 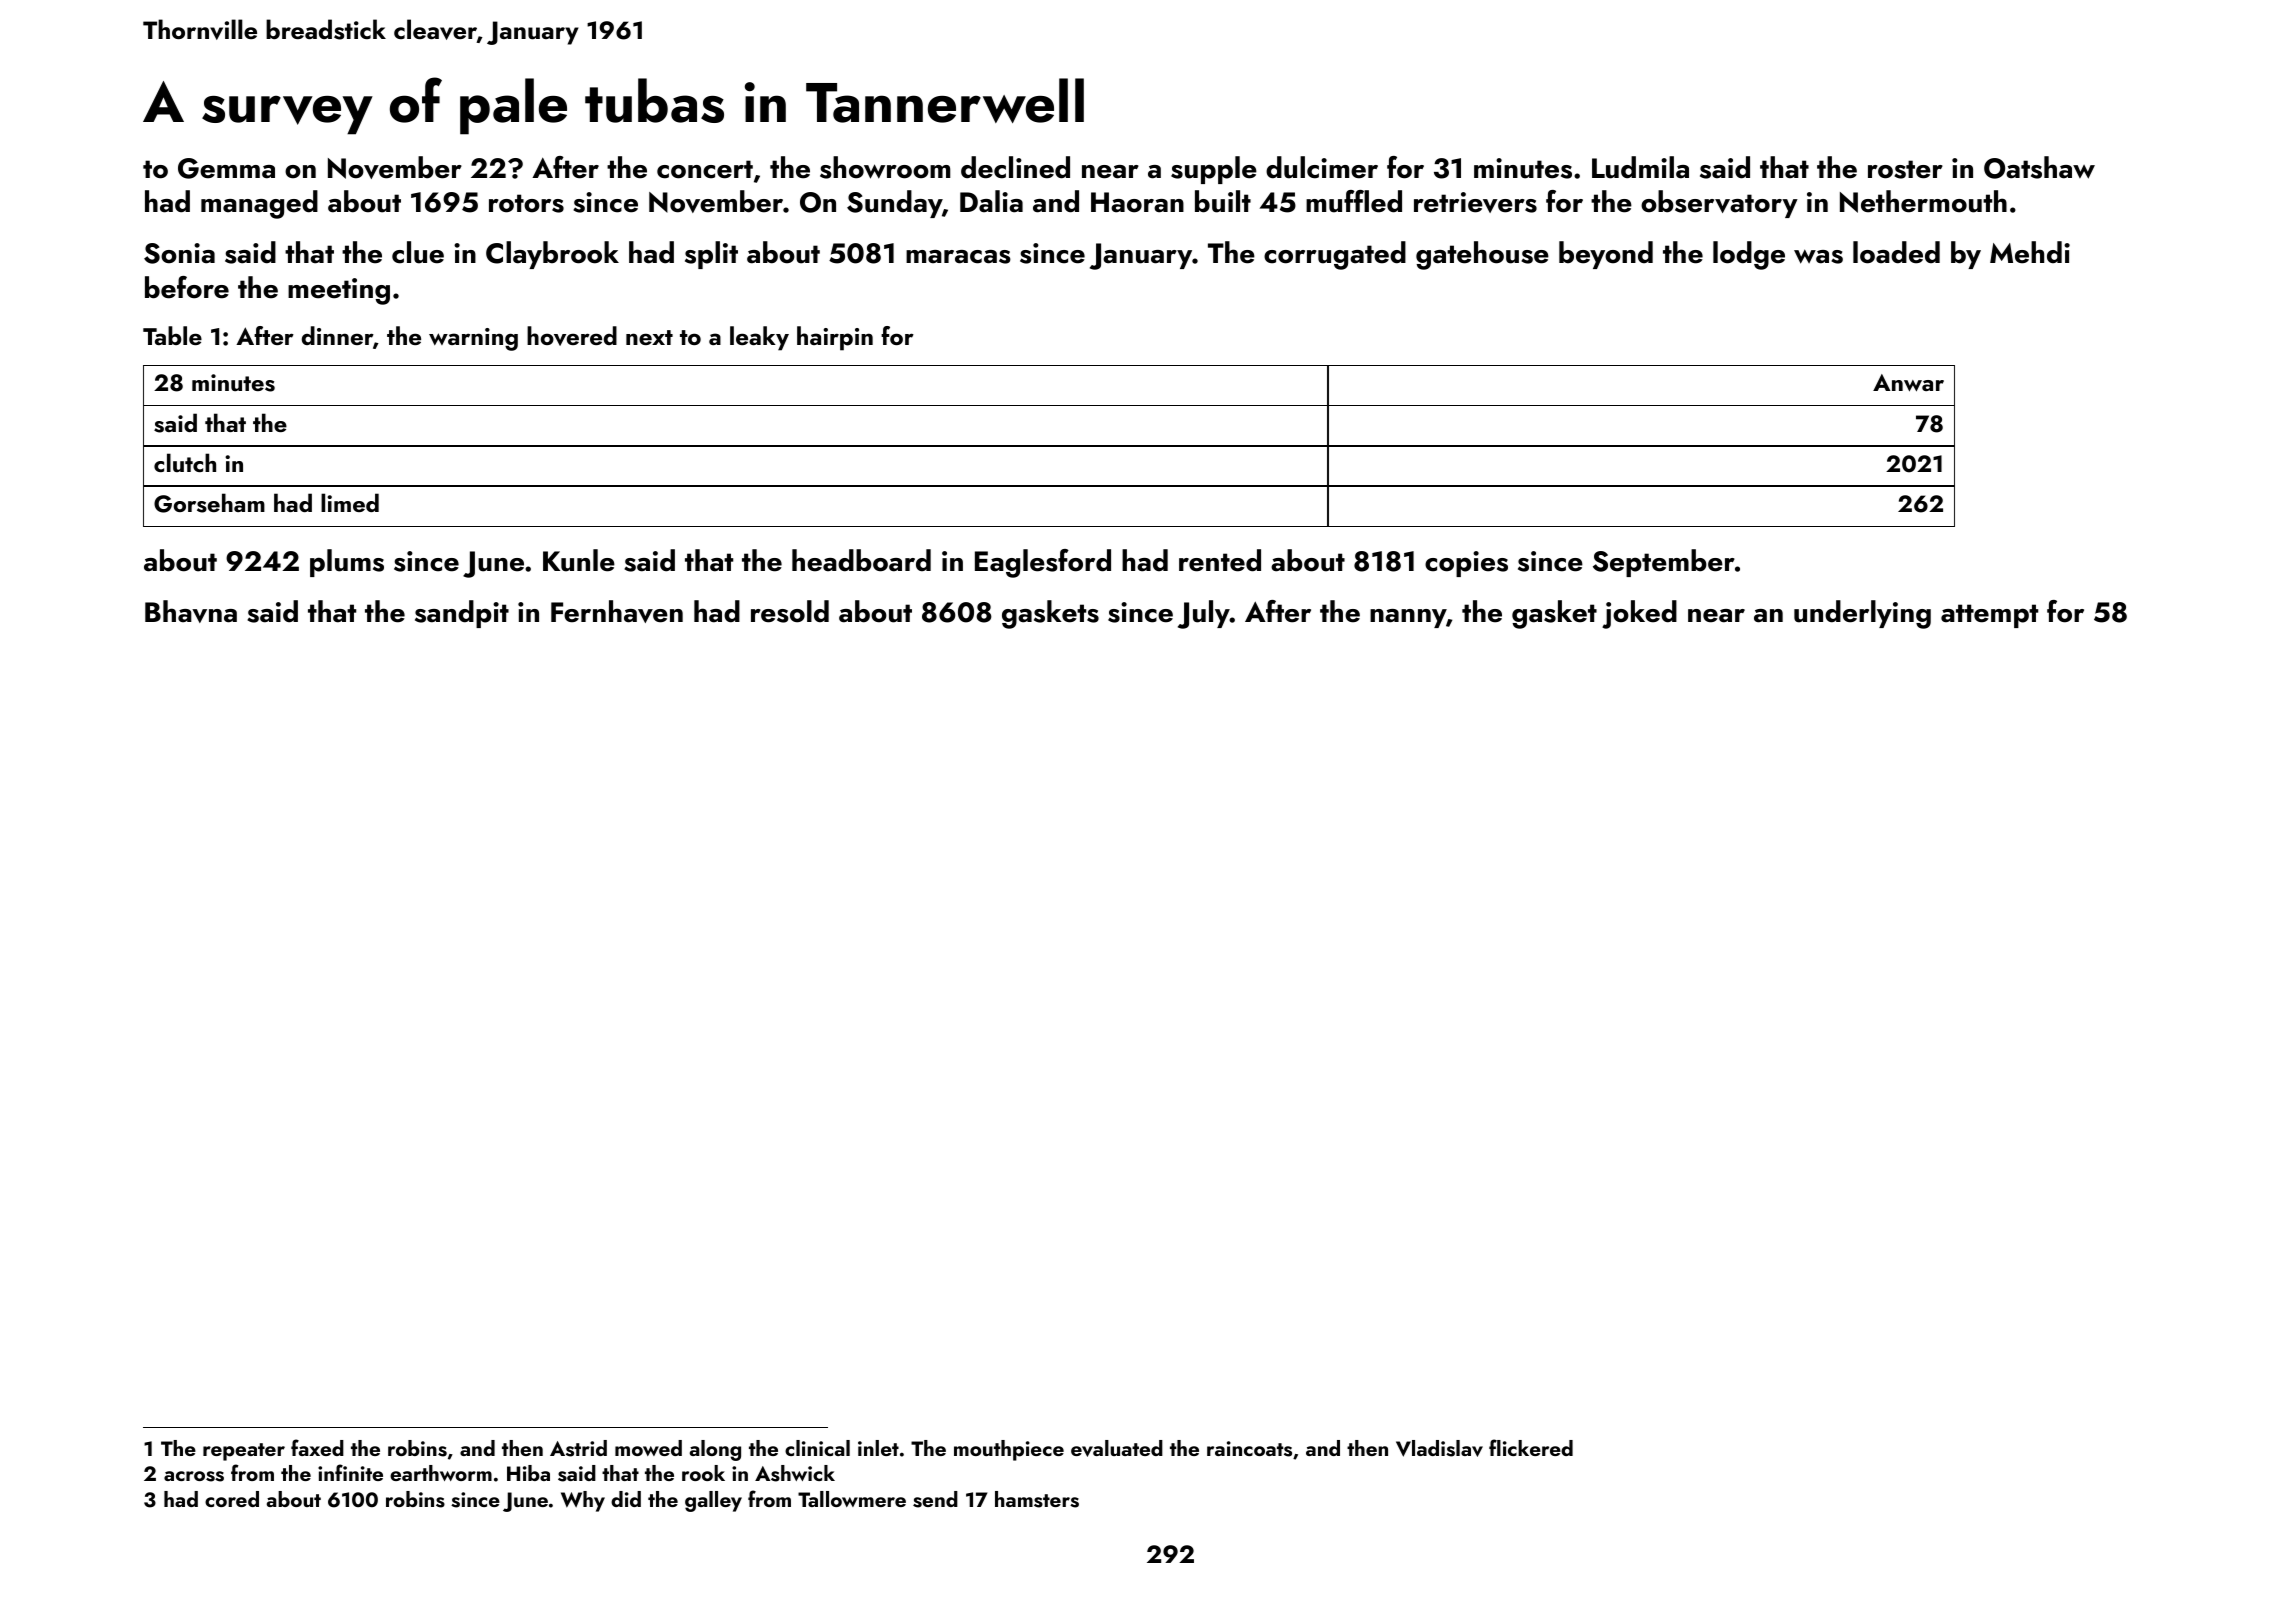 I want to click on Ludmila, so click(x=1640, y=167).
